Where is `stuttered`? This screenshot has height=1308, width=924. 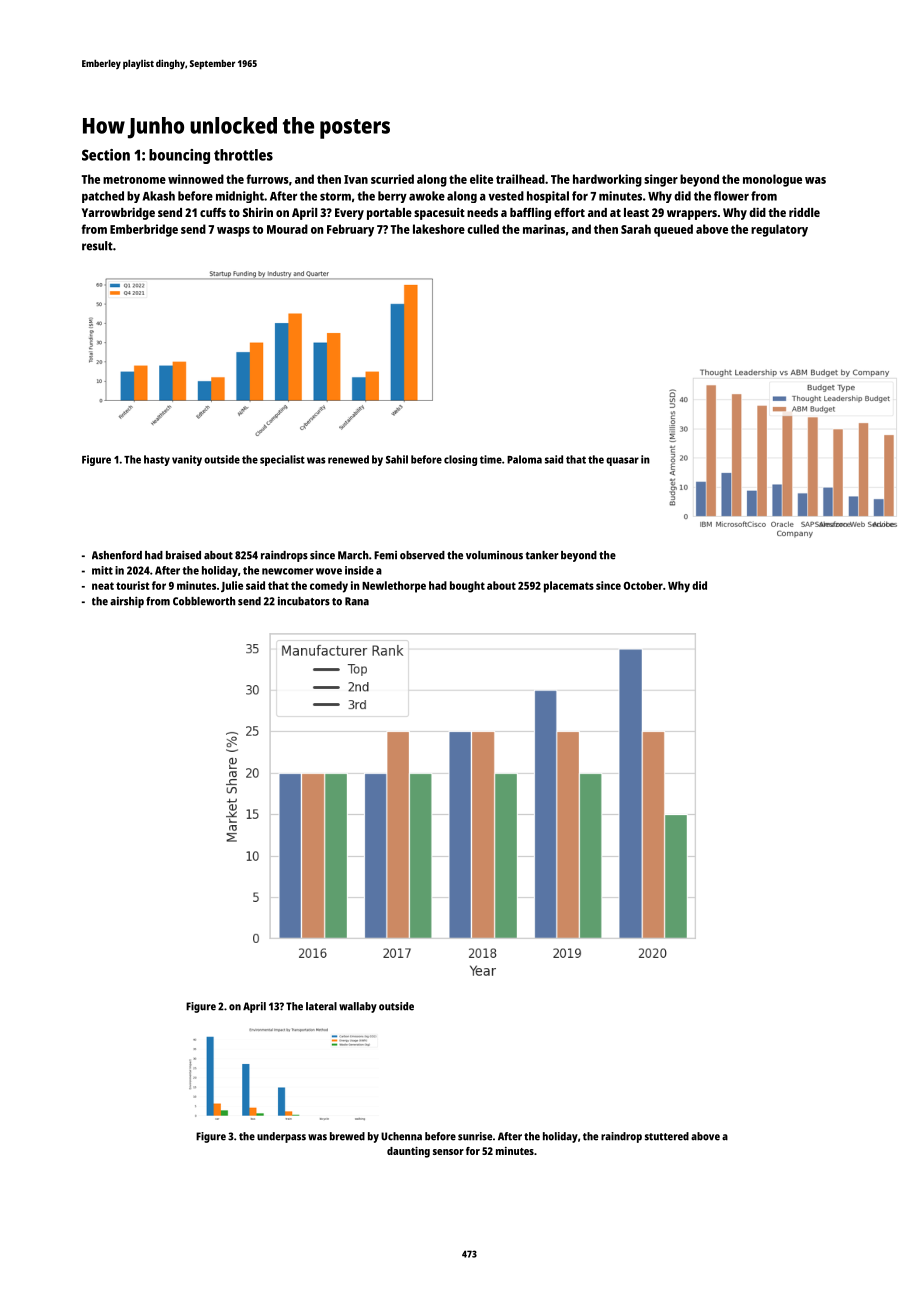
stuttered is located at coordinates (667, 1136).
